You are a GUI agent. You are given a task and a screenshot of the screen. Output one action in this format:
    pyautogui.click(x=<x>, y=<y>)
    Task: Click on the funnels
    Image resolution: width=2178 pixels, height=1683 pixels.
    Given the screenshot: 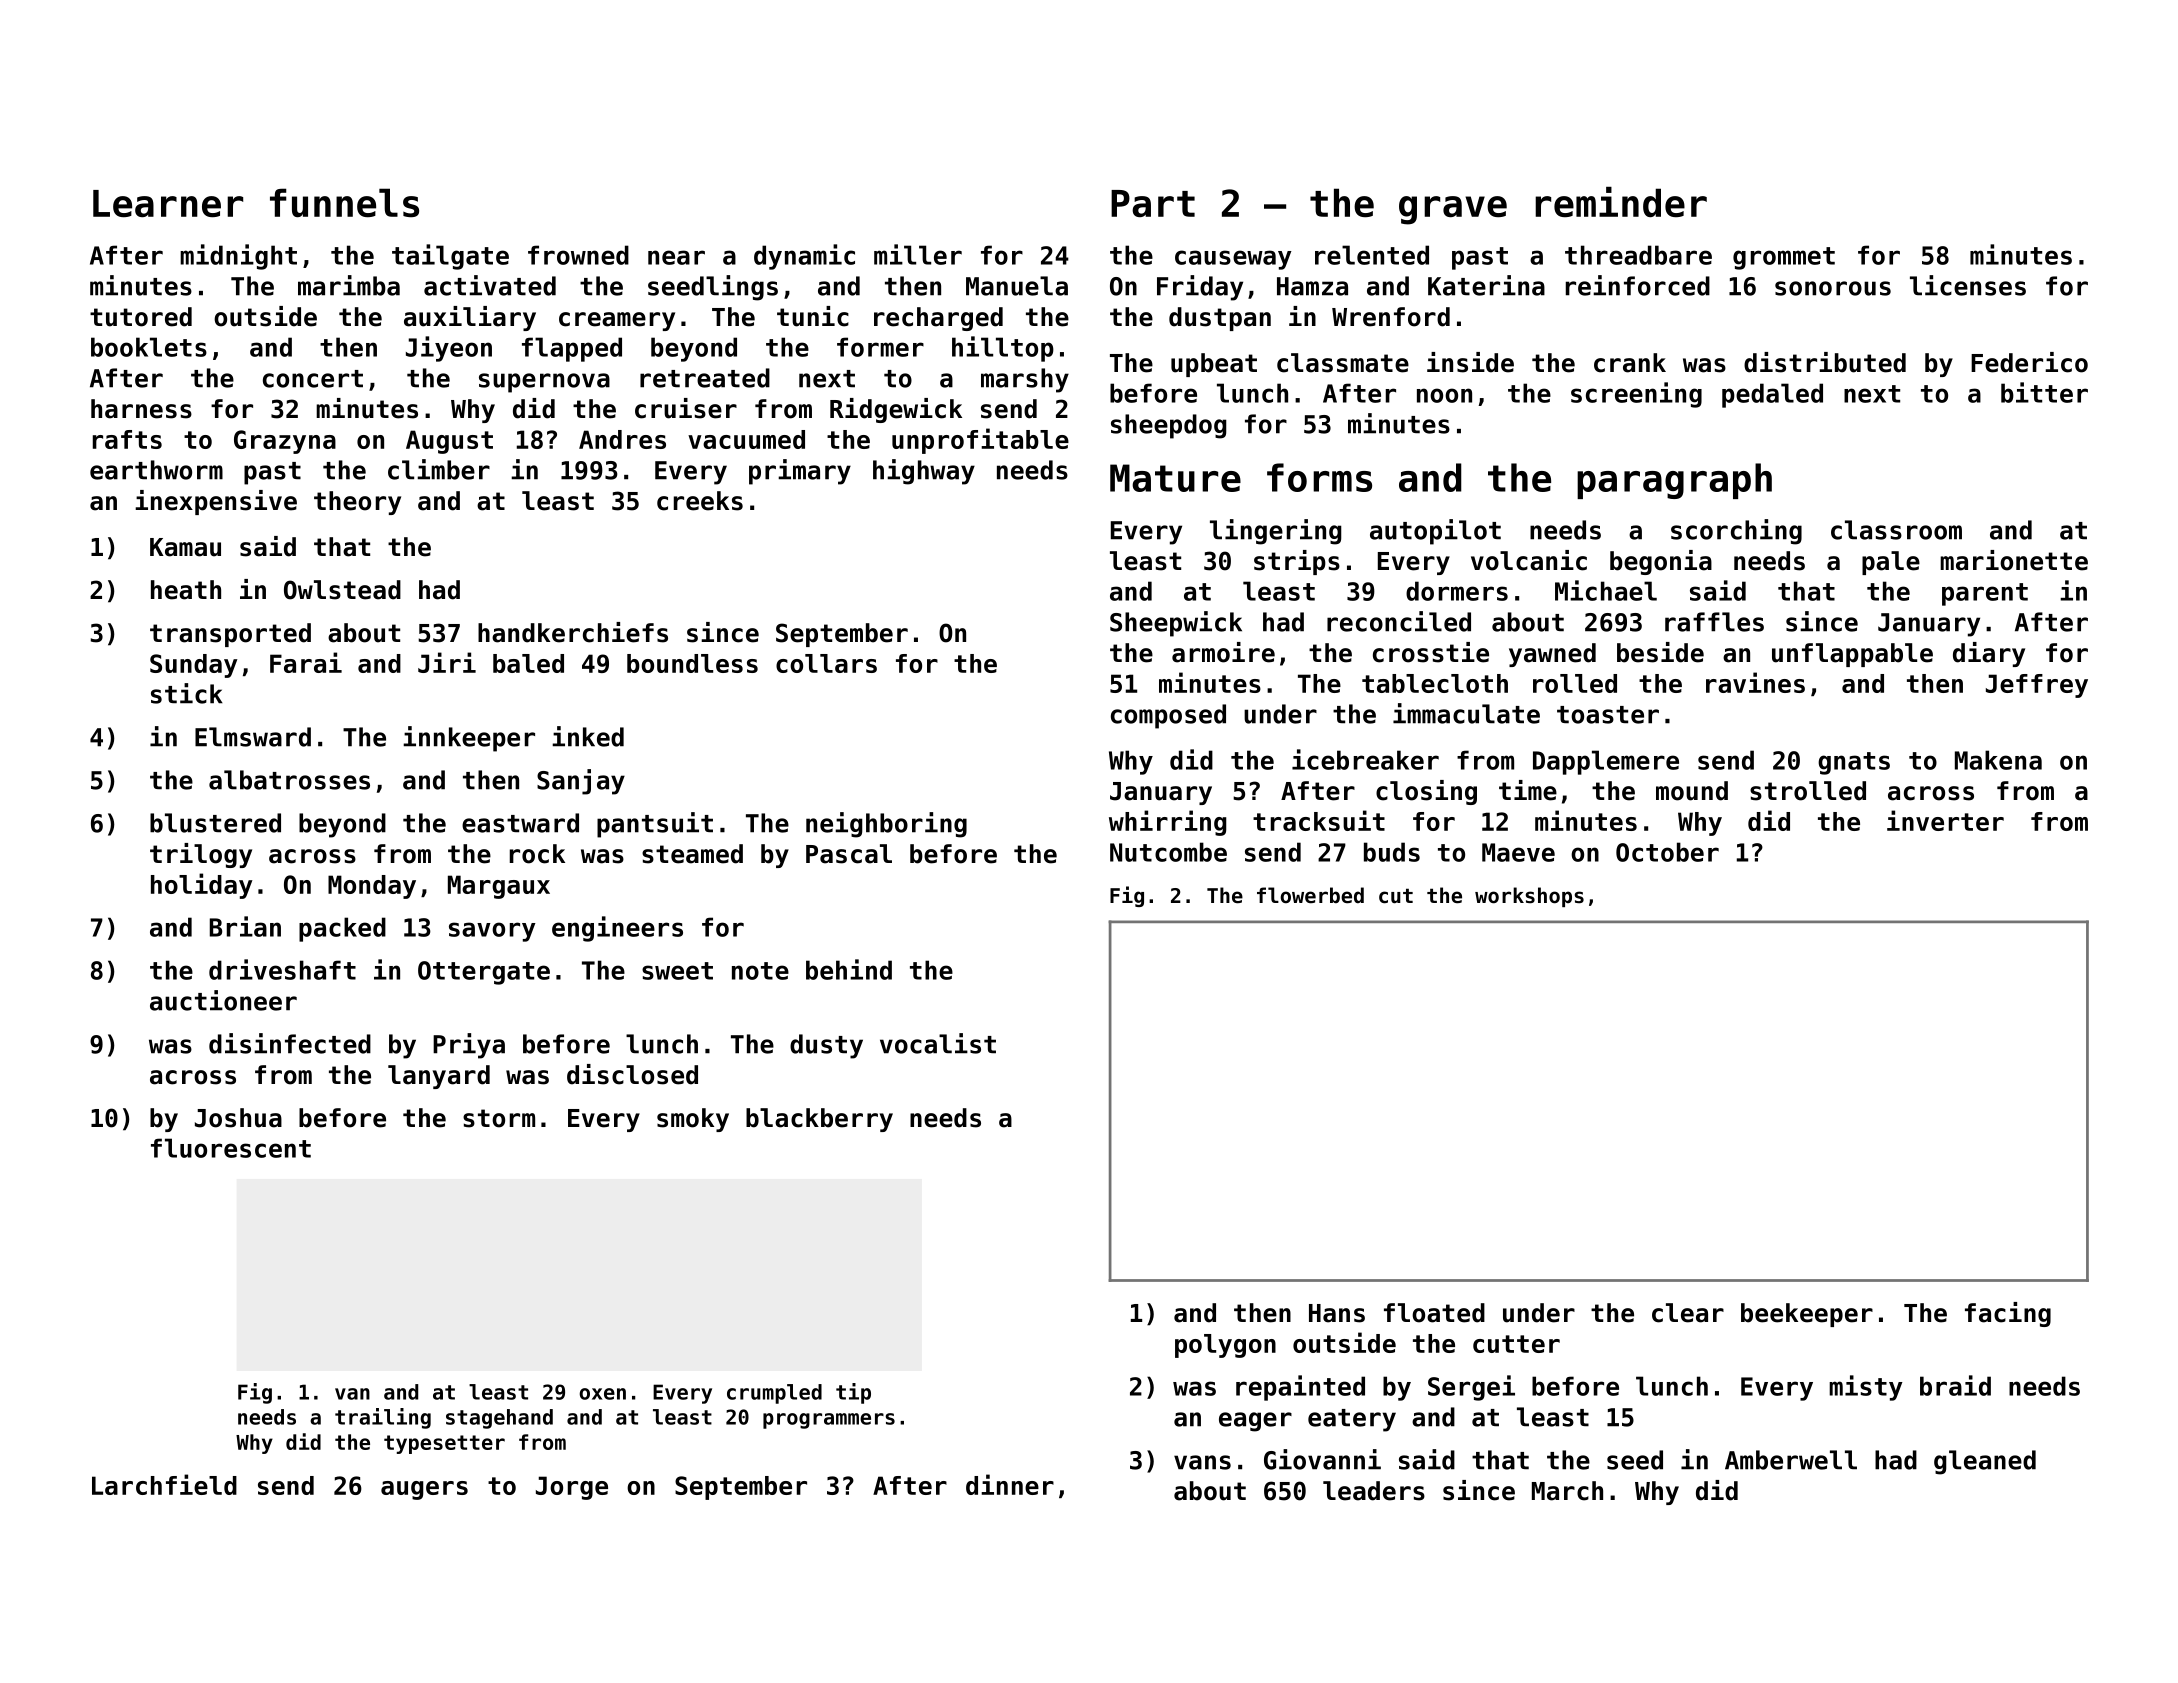 What is the action you would take?
    pyautogui.click(x=344, y=203)
